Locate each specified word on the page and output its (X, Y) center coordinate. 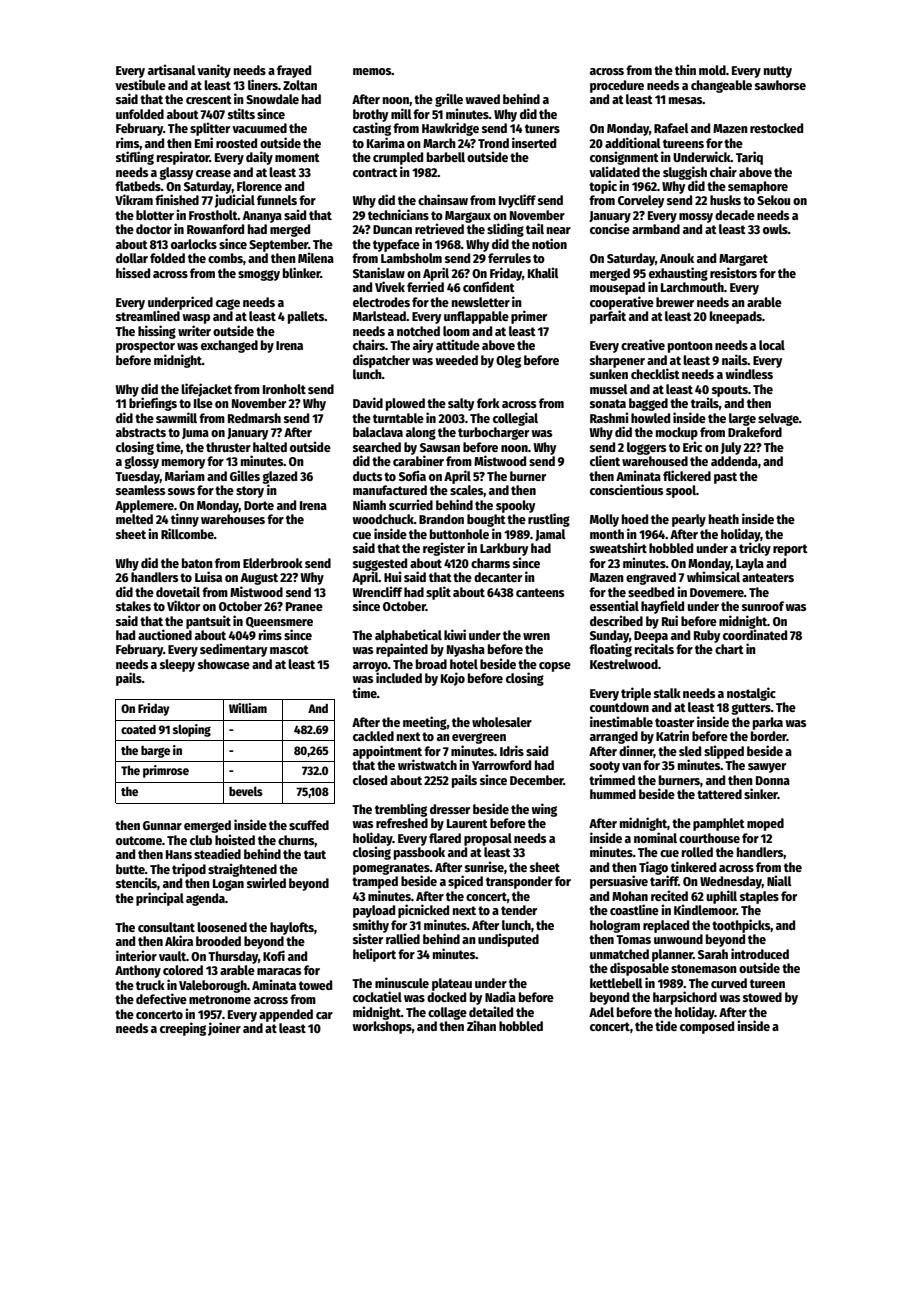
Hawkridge (450, 129)
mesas (685, 100)
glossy (141, 462)
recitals (654, 648)
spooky (515, 506)
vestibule (140, 84)
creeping (183, 1029)
